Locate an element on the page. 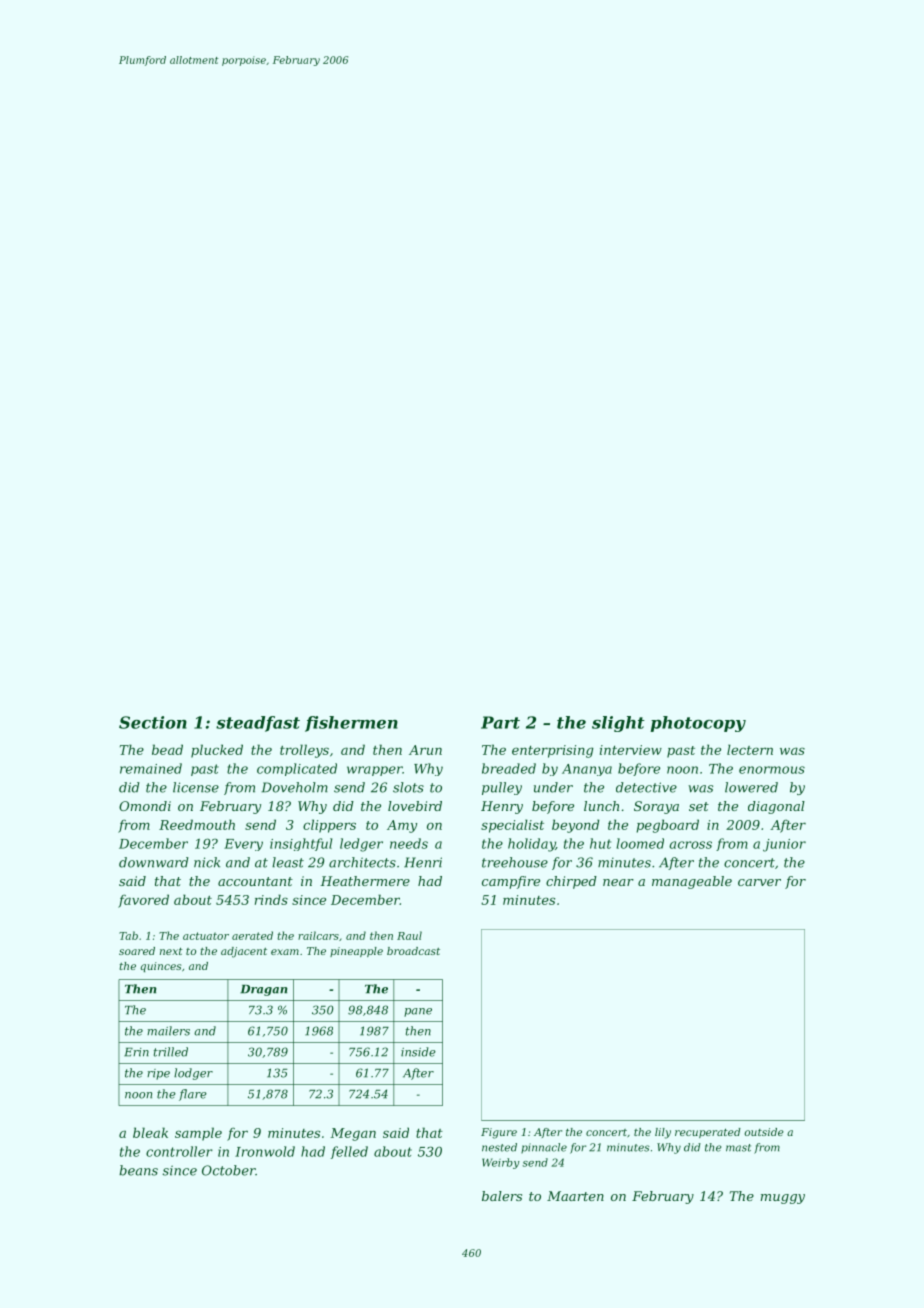  breaded is located at coordinates (509, 768).
